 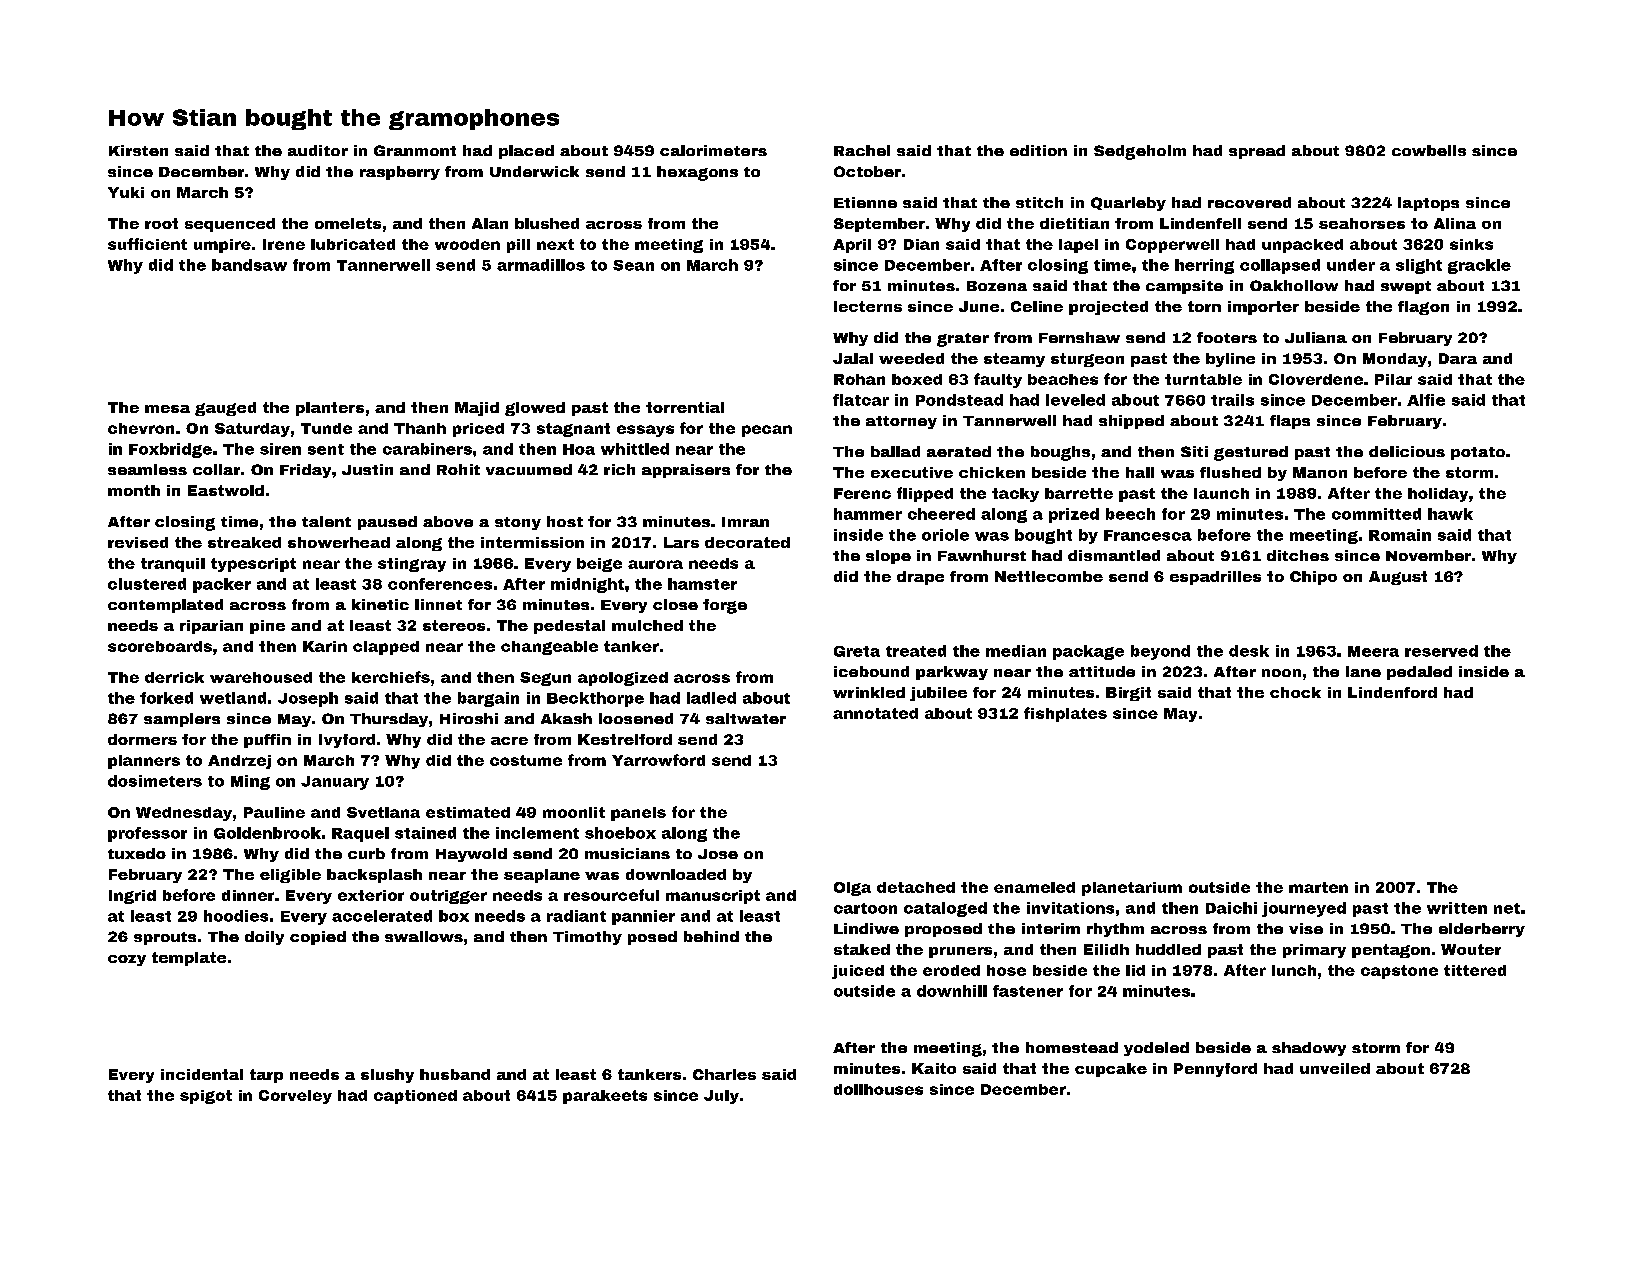 What do you see at coordinates (1049, 576) in the screenshot?
I see `Nettlecombe` at bounding box center [1049, 576].
